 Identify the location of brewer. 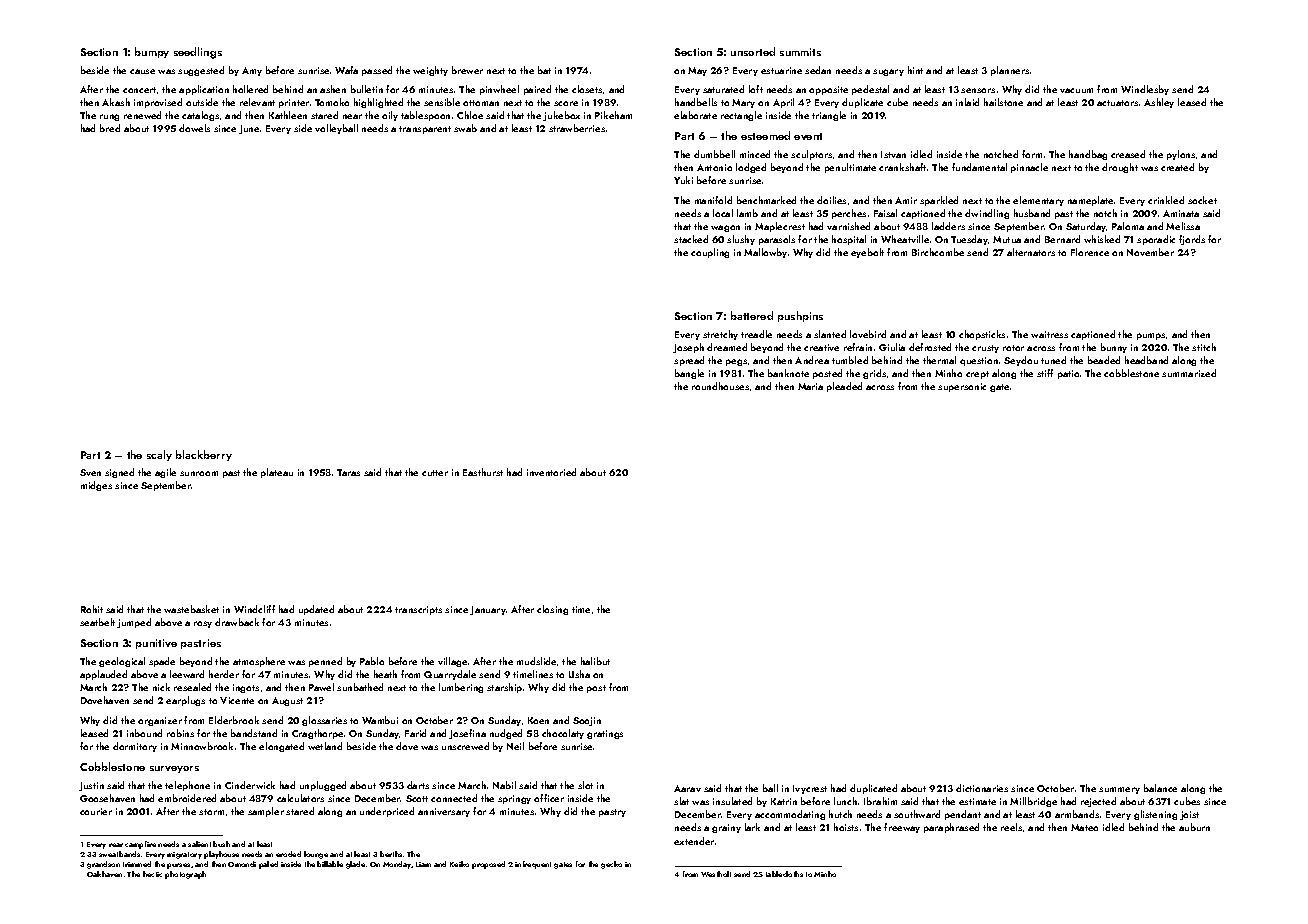
(467, 70).
